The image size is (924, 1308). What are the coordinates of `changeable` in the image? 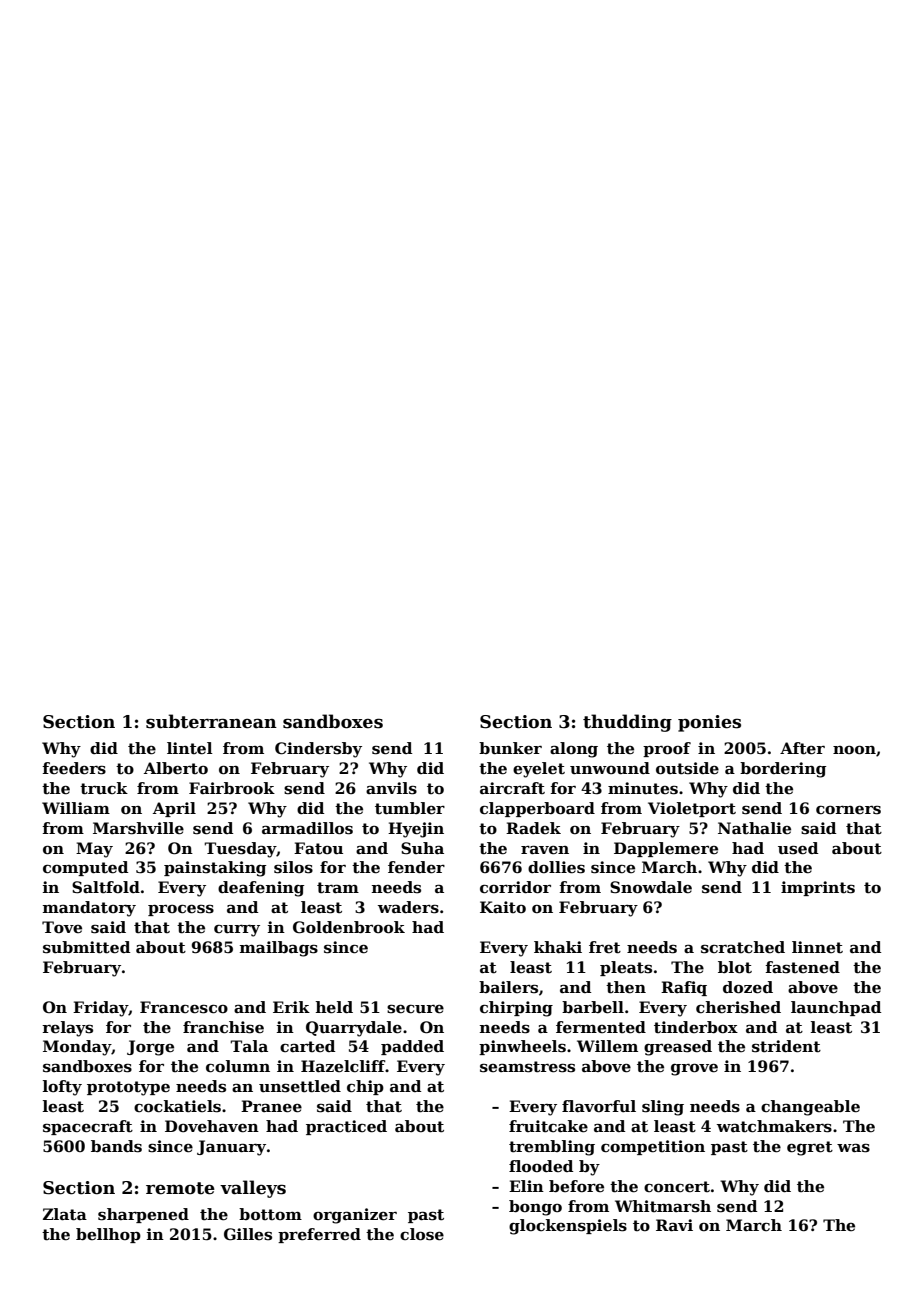 It's located at (810, 1108).
